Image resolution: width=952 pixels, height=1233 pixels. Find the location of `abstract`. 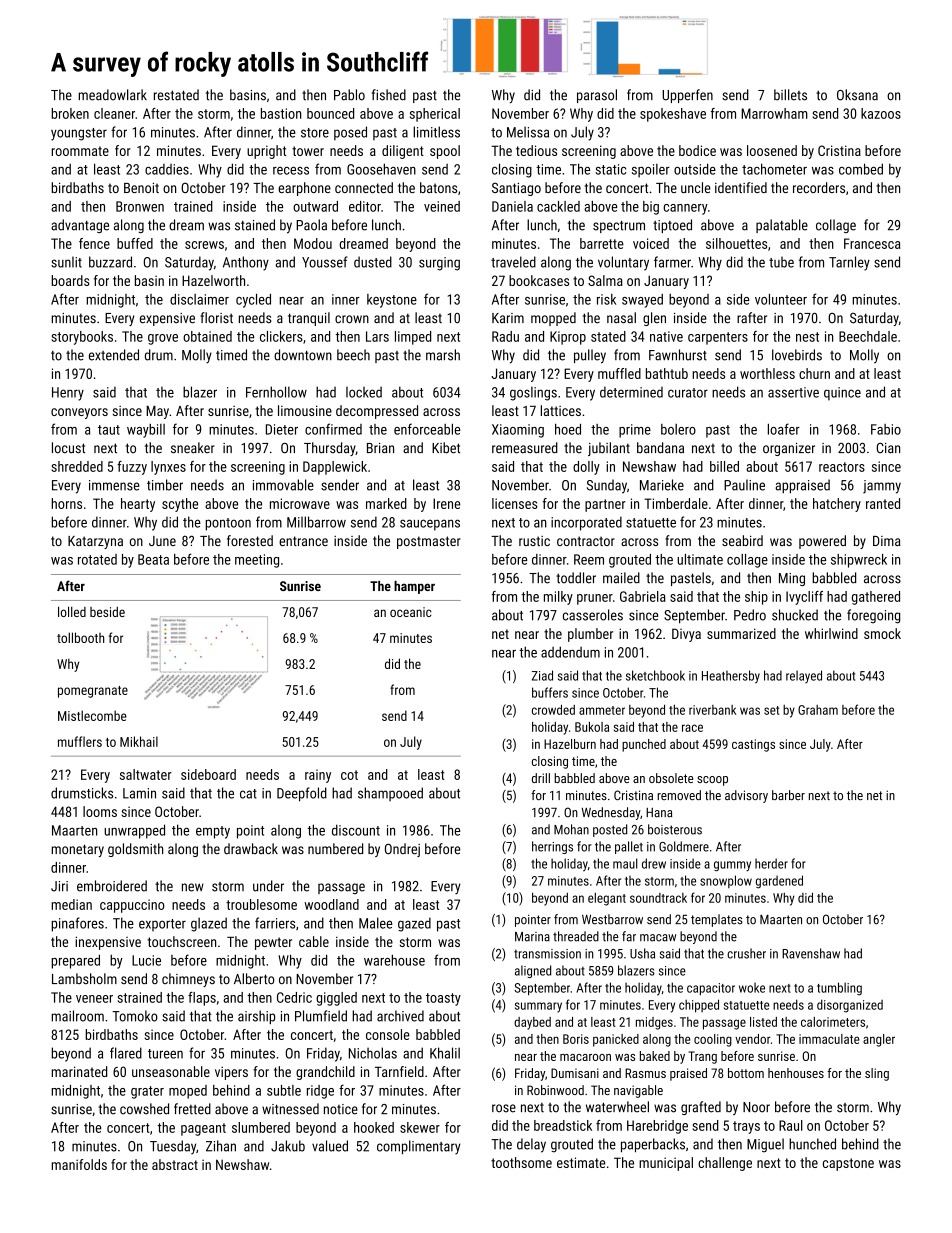

abstract is located at coordinates (175, 1164).
